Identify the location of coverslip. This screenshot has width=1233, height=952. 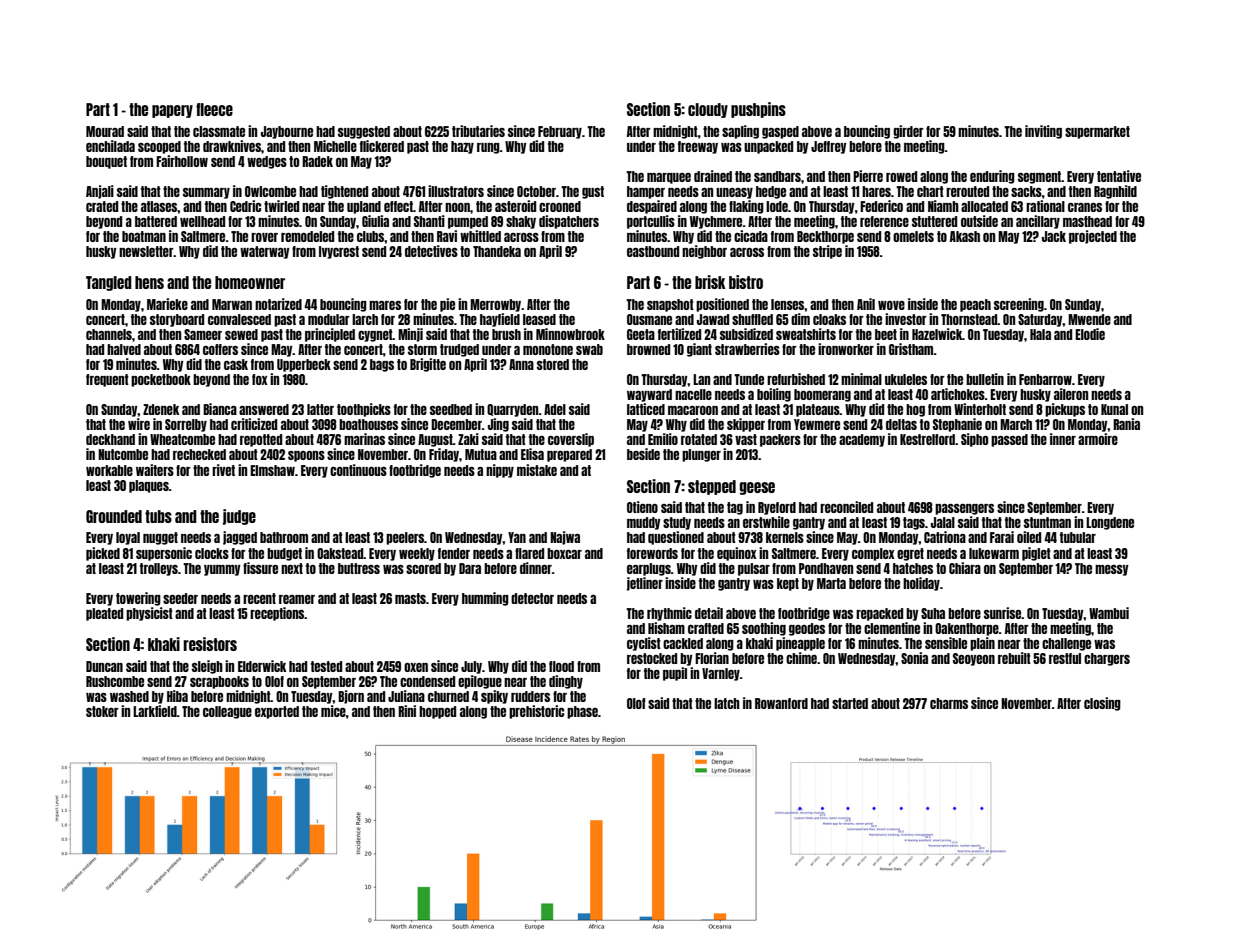
(571, 440).
